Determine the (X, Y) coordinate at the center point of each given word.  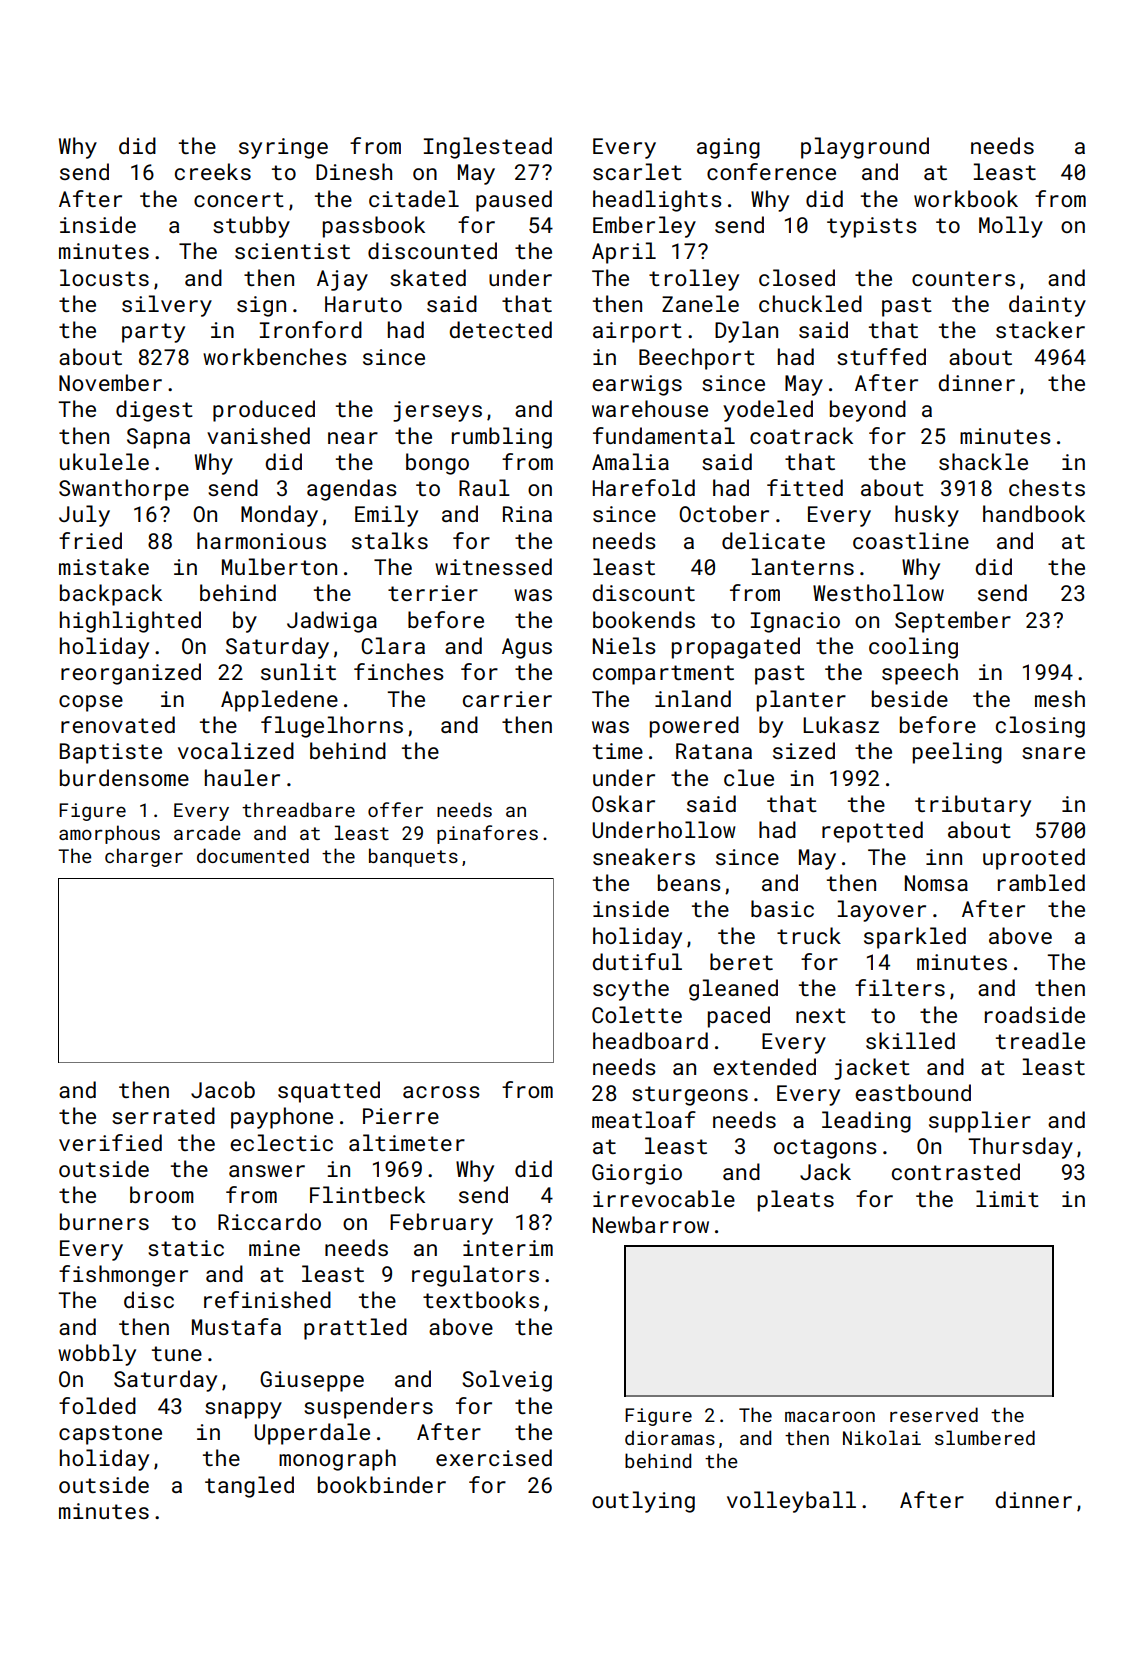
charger (144, 857)
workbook (966, 198)
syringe (283, 148)
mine (274, 1248)
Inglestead (488, 148)
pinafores (487, 834)
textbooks (481, 1299)
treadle (1040, 1040)
